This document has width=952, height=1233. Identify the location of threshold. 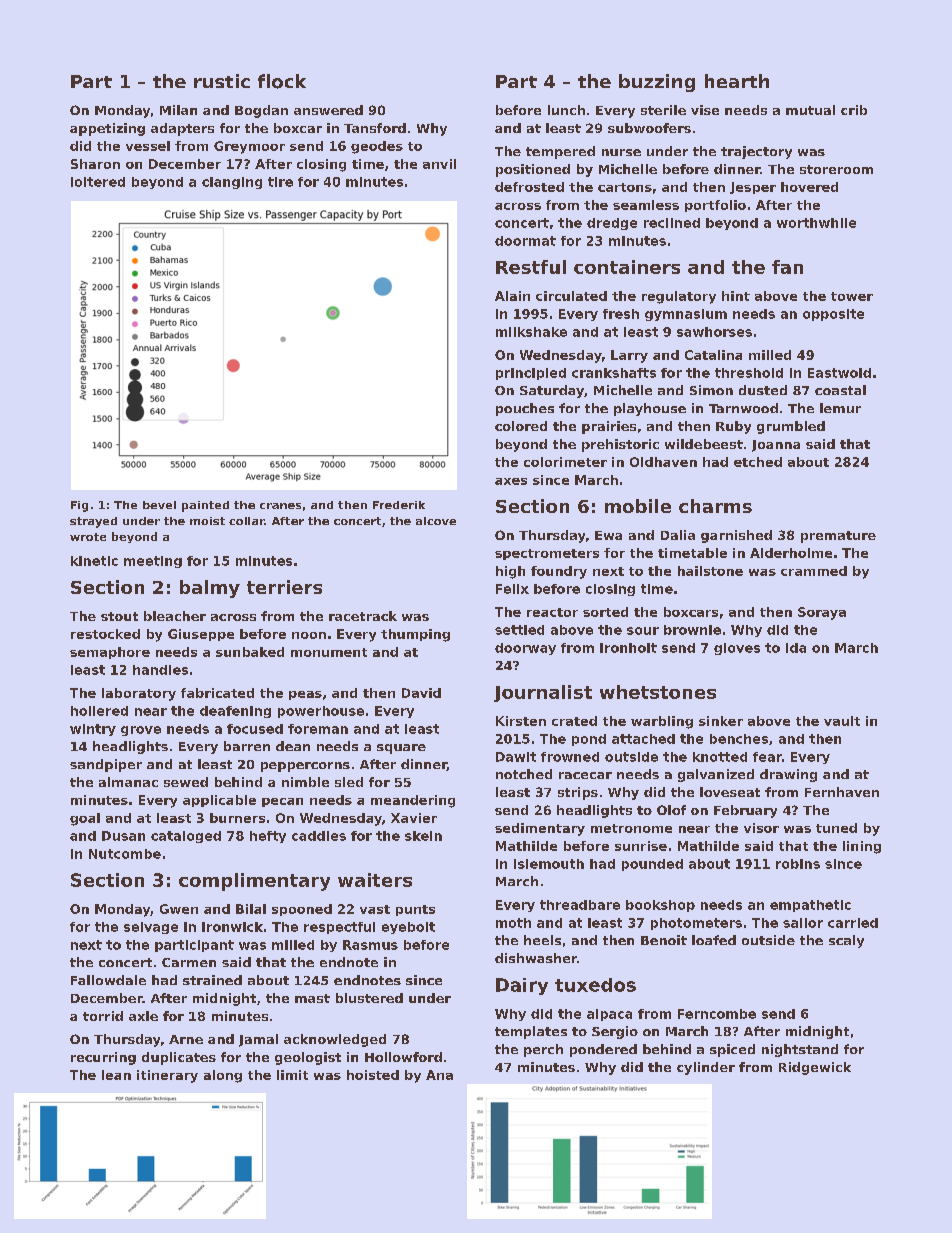
(749, 373).
